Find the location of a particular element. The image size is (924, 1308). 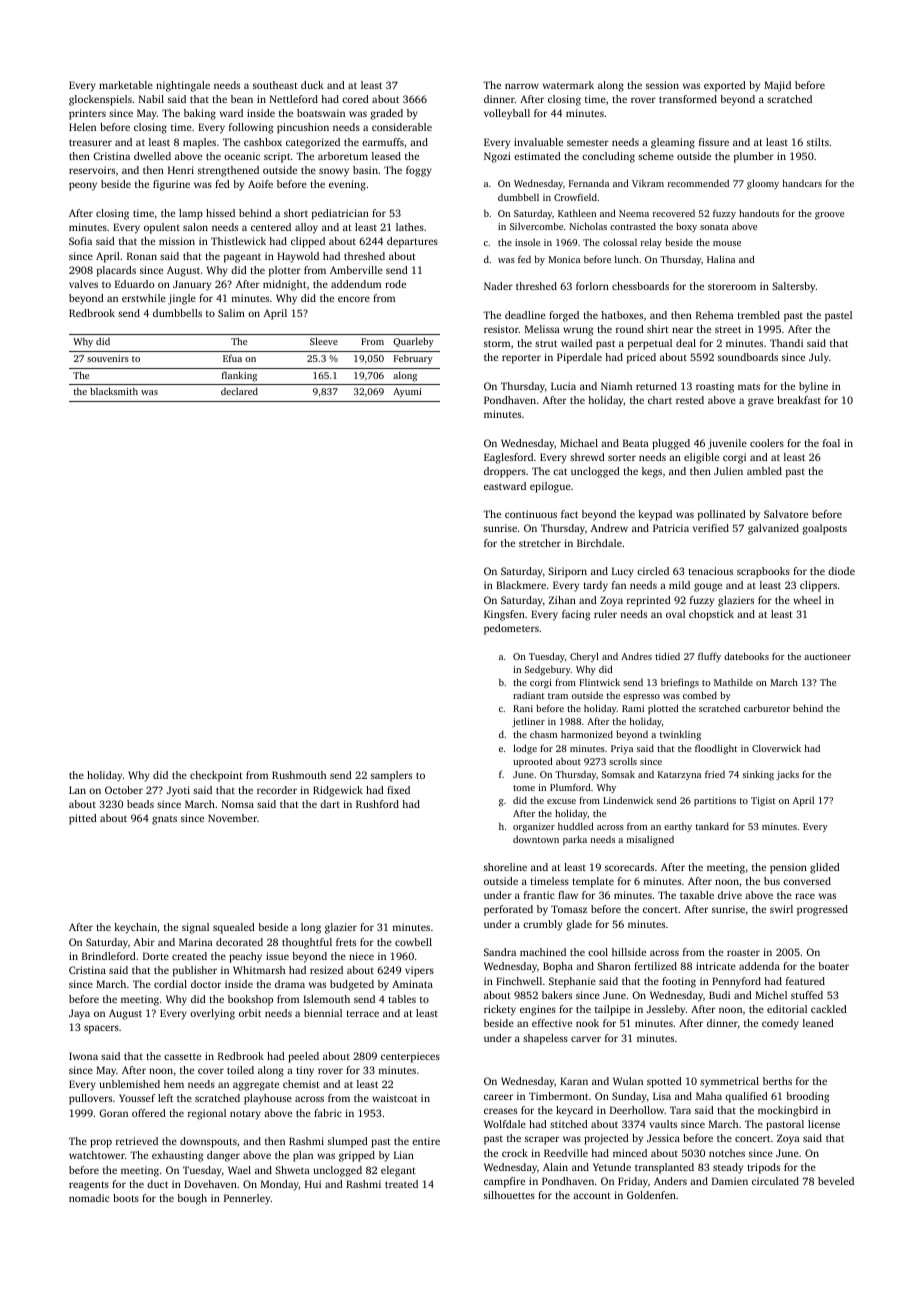

duct is located at coordinates (157, 1184).
